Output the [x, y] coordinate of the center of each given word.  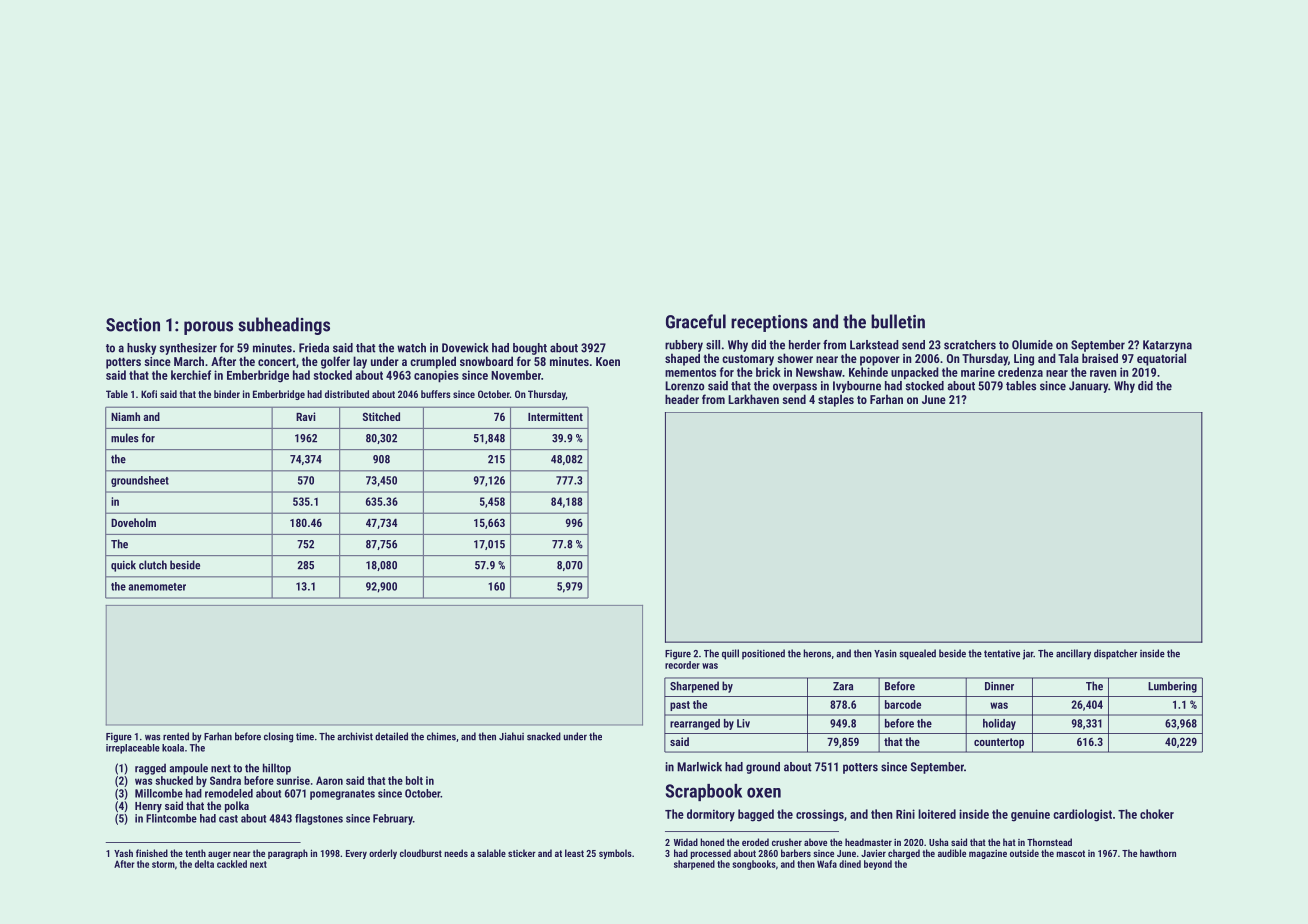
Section [133, 325]
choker [1157, 814]
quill [730, 654]
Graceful [696, 321]
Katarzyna [1167, 346]
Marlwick [699, 767]
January [1088, 387]
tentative [1002, 654]
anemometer [157, 587]
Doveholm [133, 522]
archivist [355, 736]
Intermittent [555, 416]
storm [163, 864]
